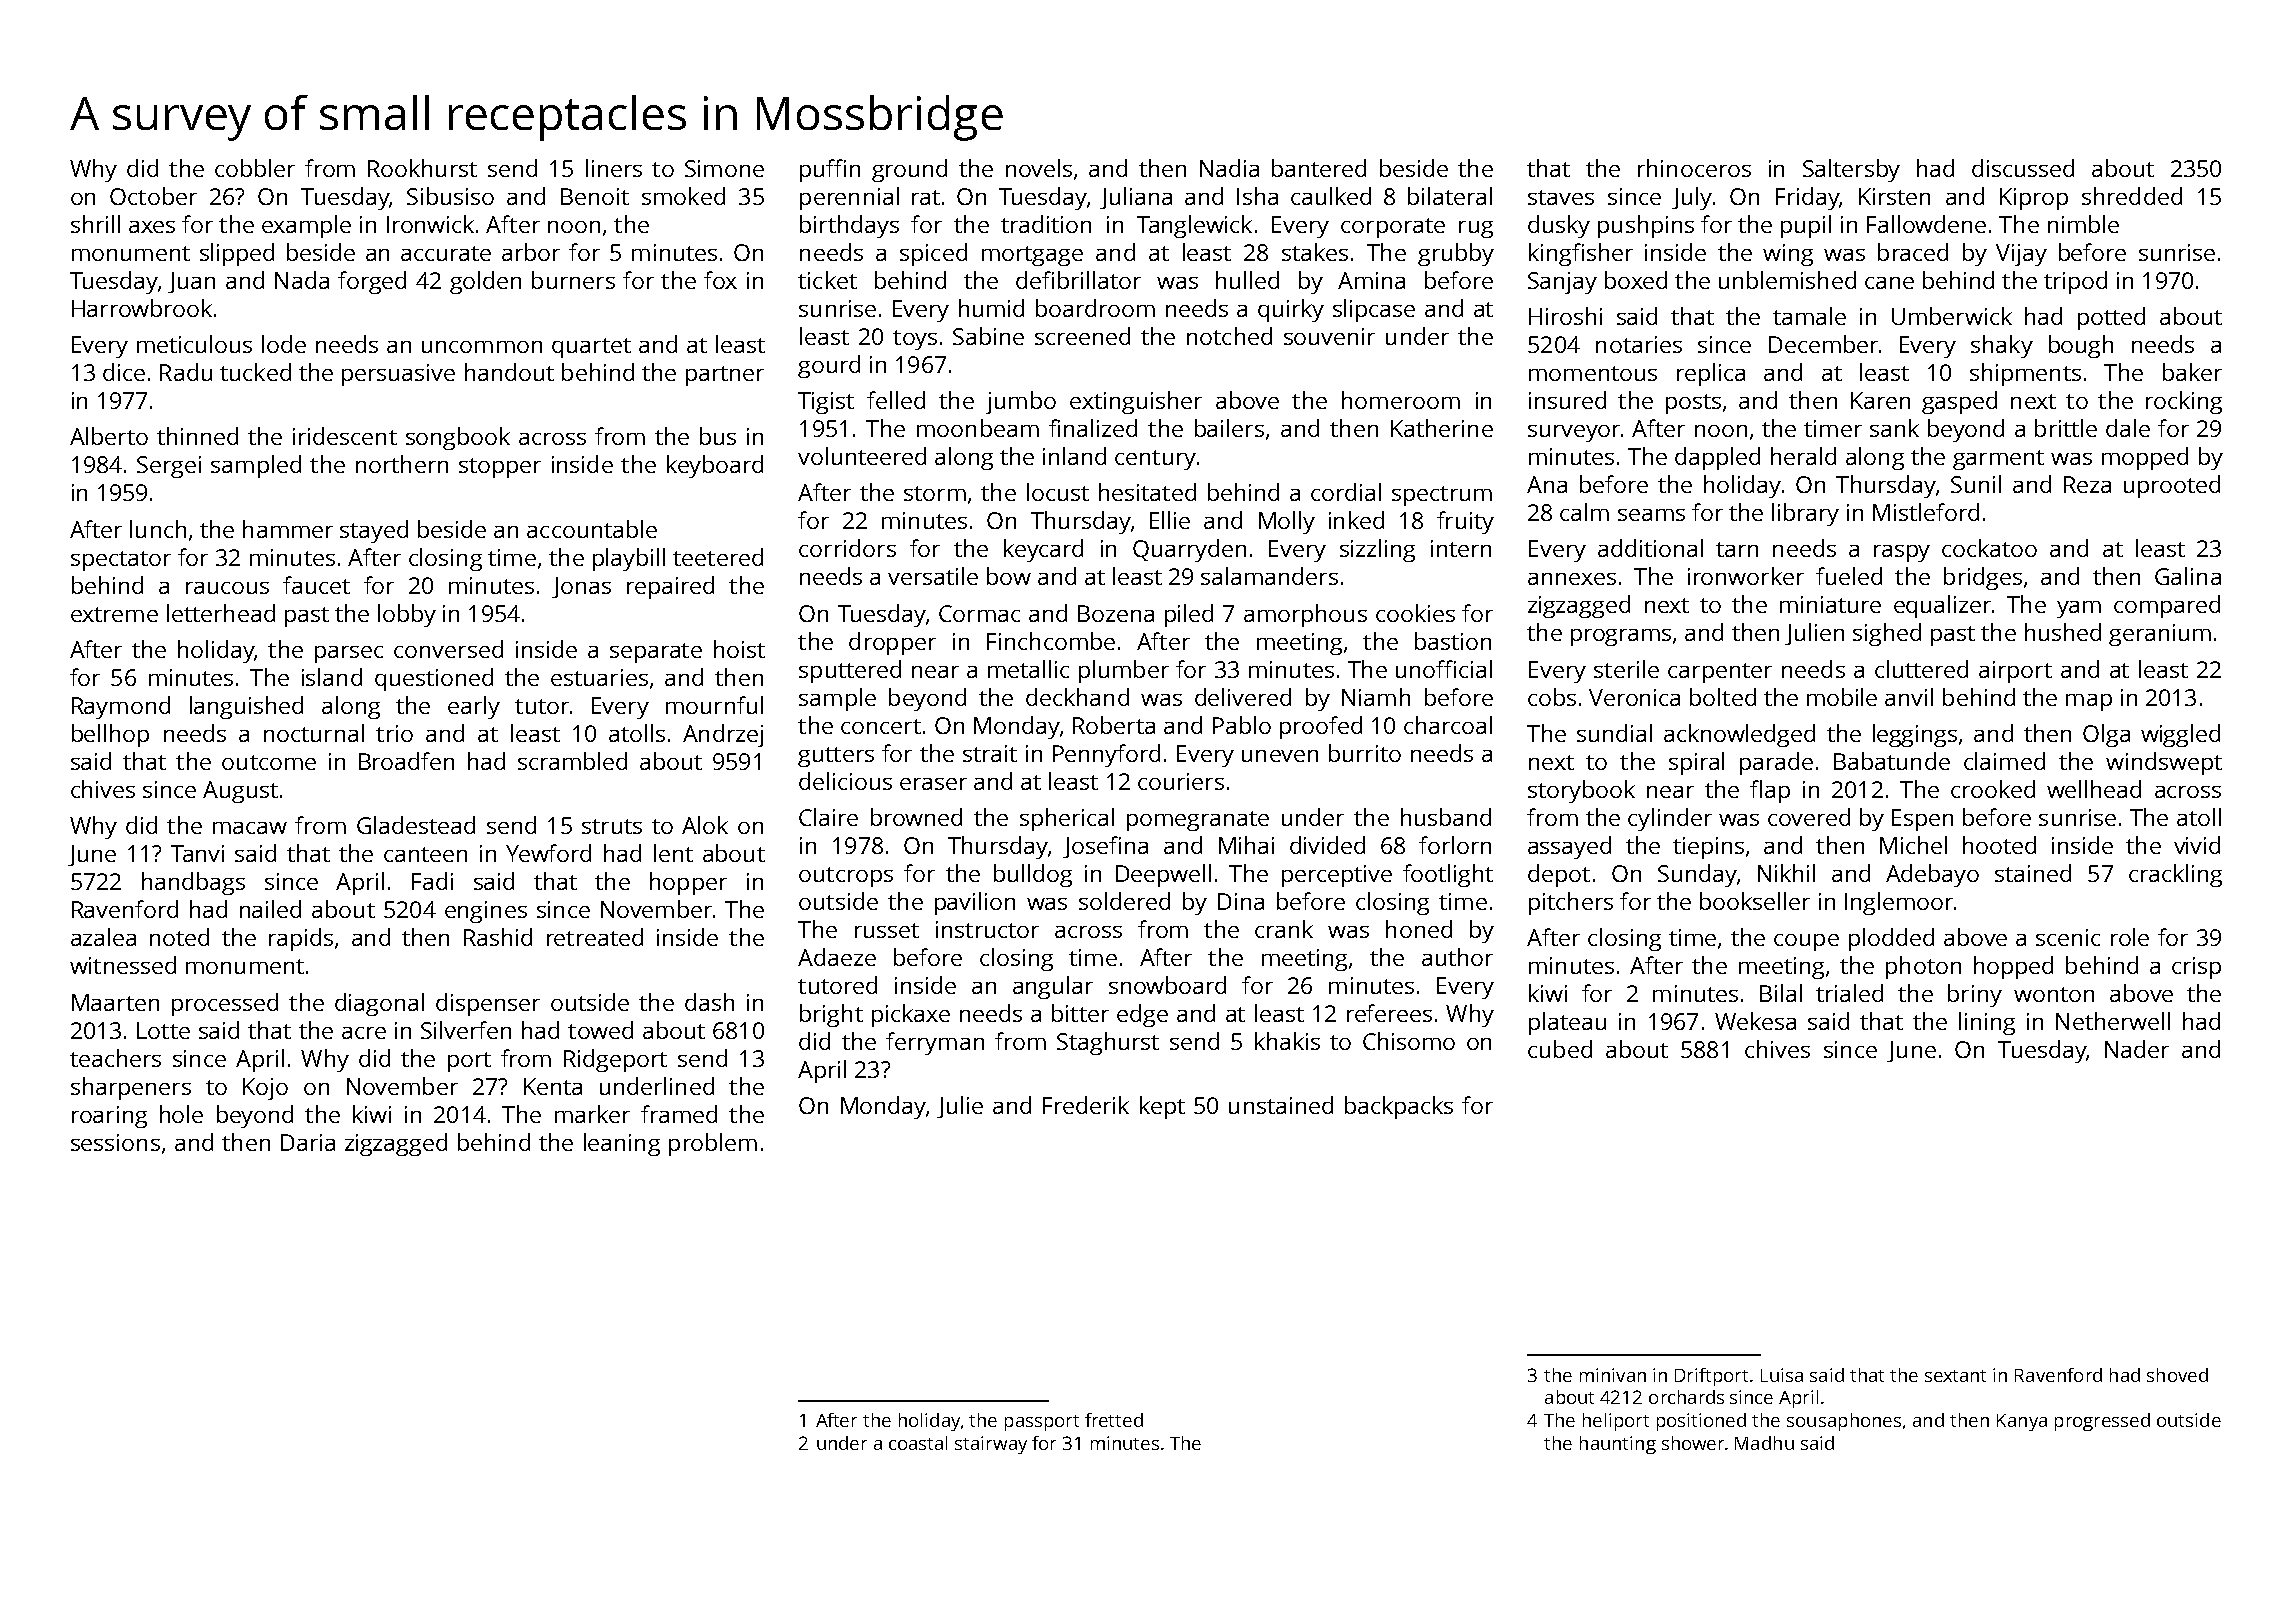  I want to click on Sunil, so click(1976, 484).
